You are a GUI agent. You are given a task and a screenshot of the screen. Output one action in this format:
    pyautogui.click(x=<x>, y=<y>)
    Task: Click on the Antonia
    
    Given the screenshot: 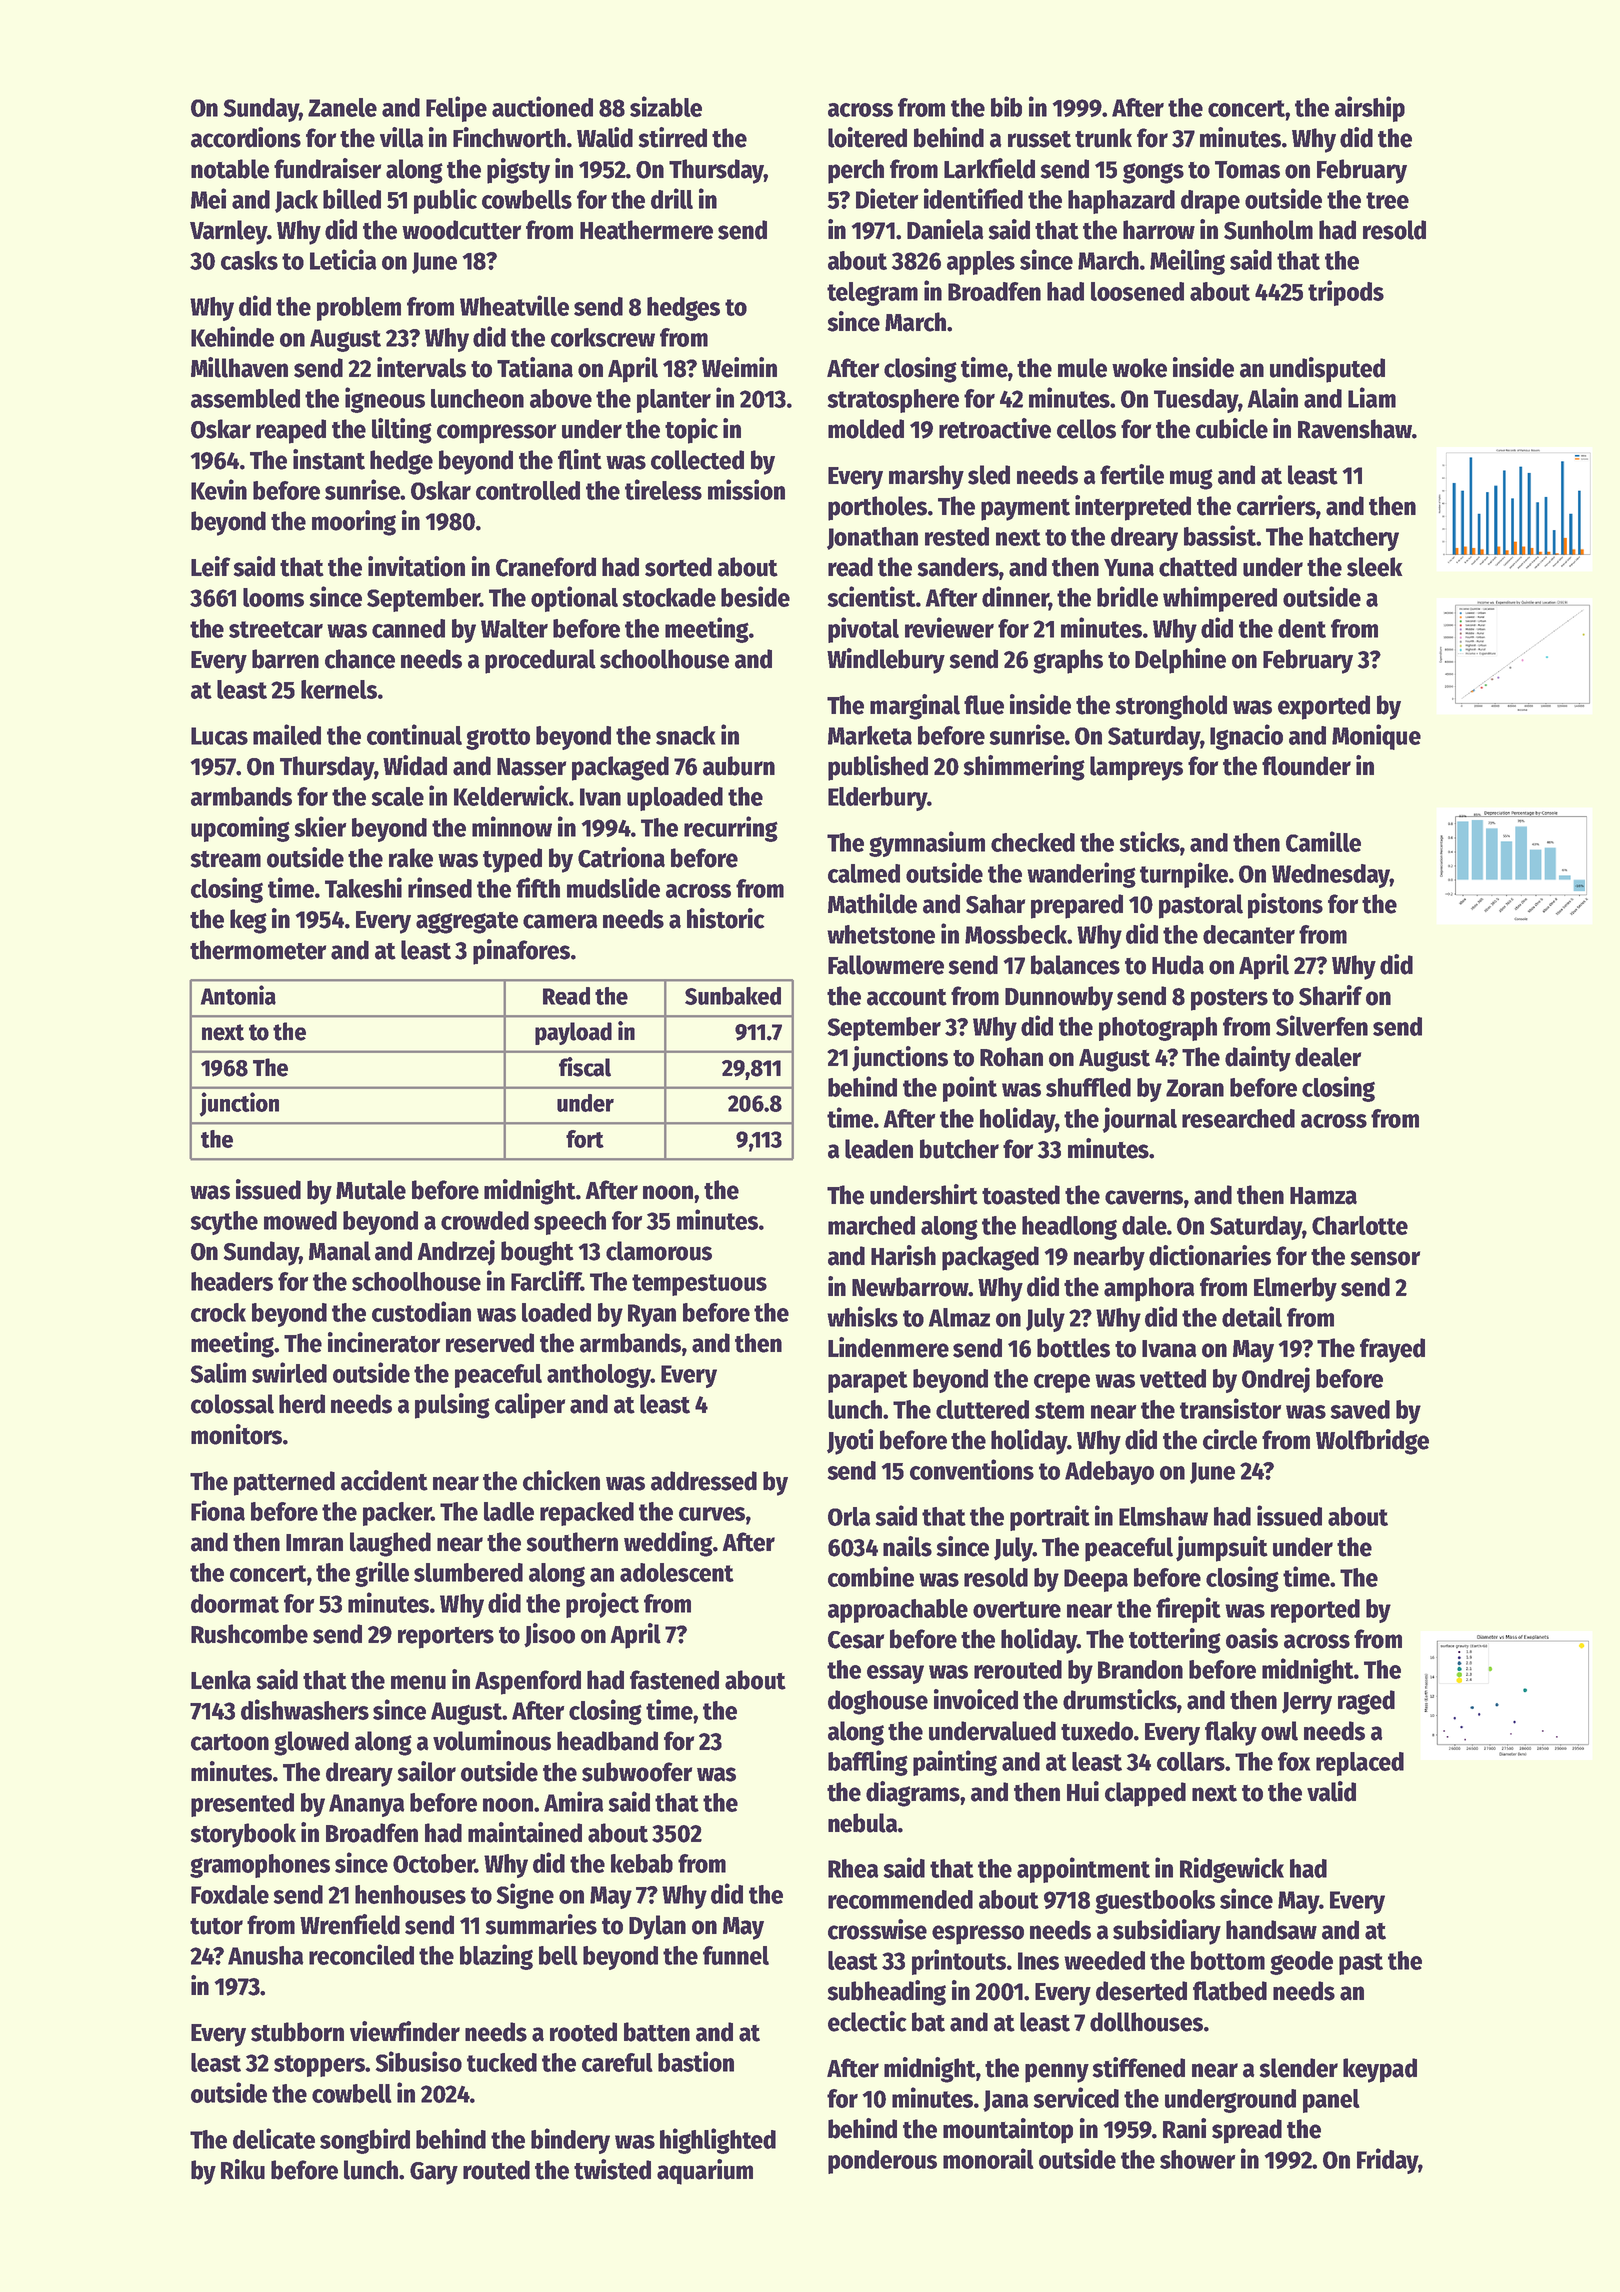 What is the action you would take?
    pyautogui.click(x=238, y=995)
